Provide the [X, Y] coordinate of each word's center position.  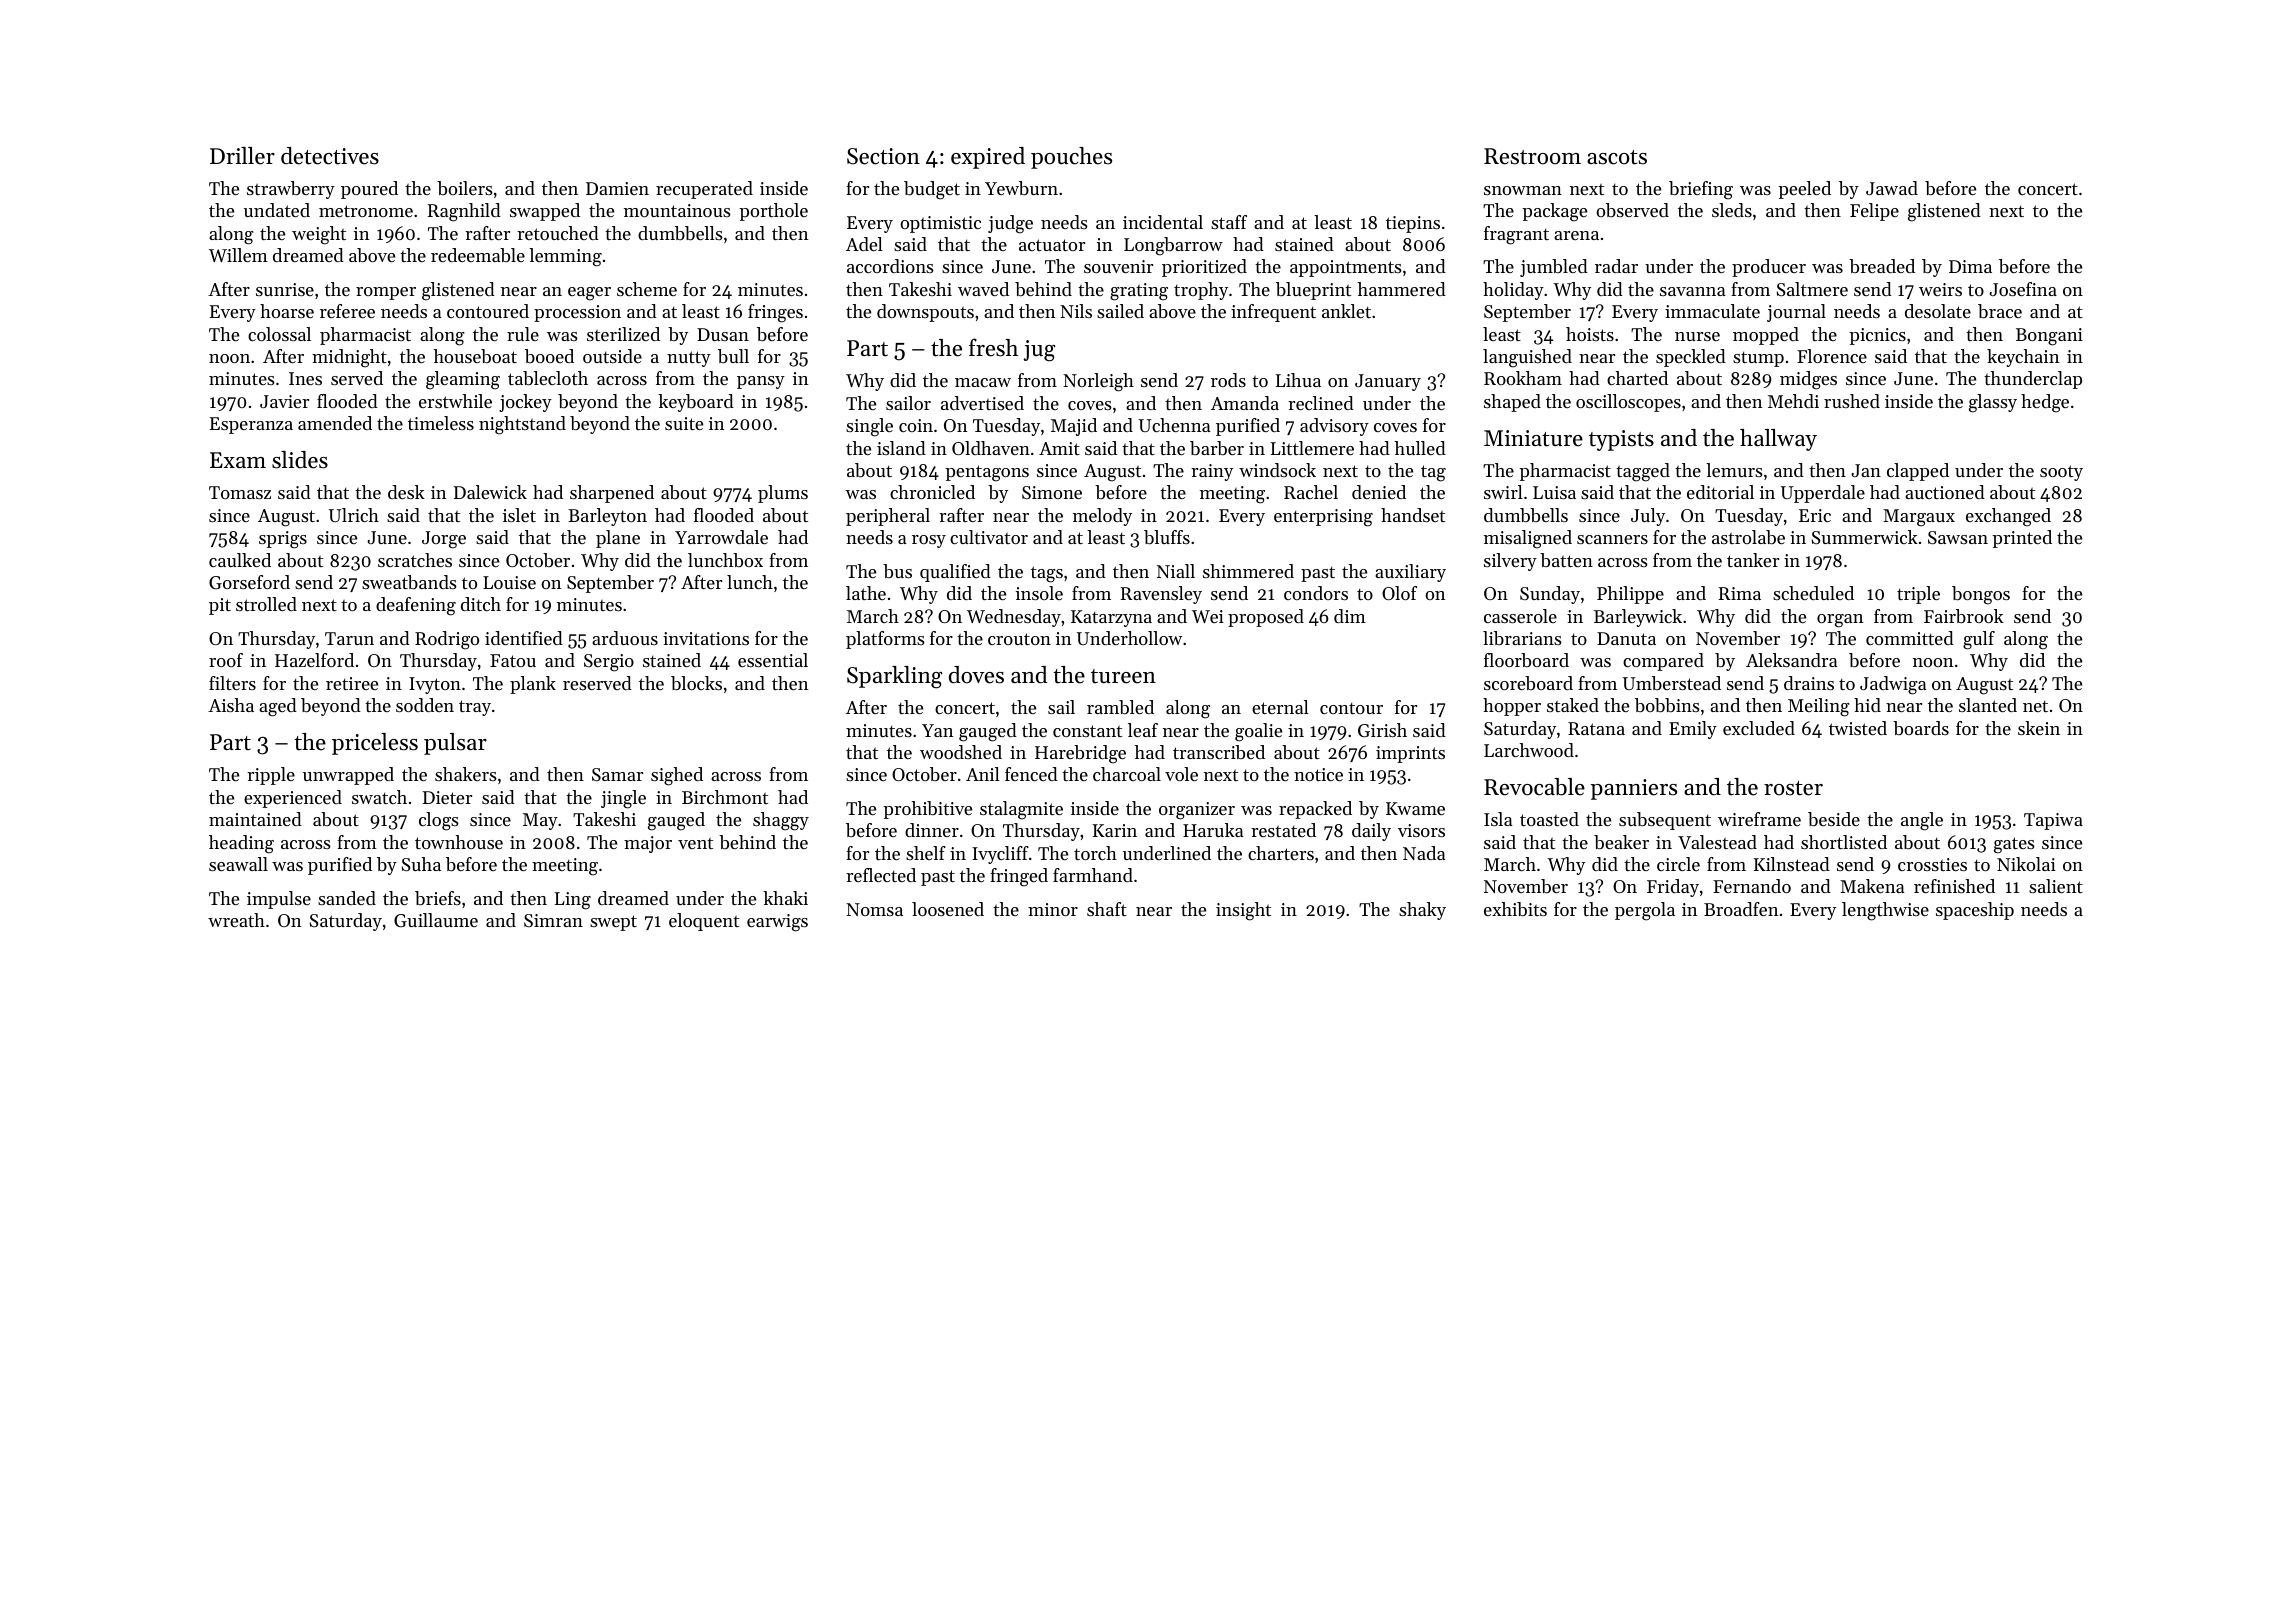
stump [1758, 359]
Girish [1382, 730]
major [648, 844]
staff [1229, 222]
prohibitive [927, 810]
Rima [1740, 593]
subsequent [1665, 821]
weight [319, 235]
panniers [1633, 789]
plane [618, 539]
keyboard [696, 403]
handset [1413, 515]
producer [1769, 268]
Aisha [231, 705]
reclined [1321, 403]
